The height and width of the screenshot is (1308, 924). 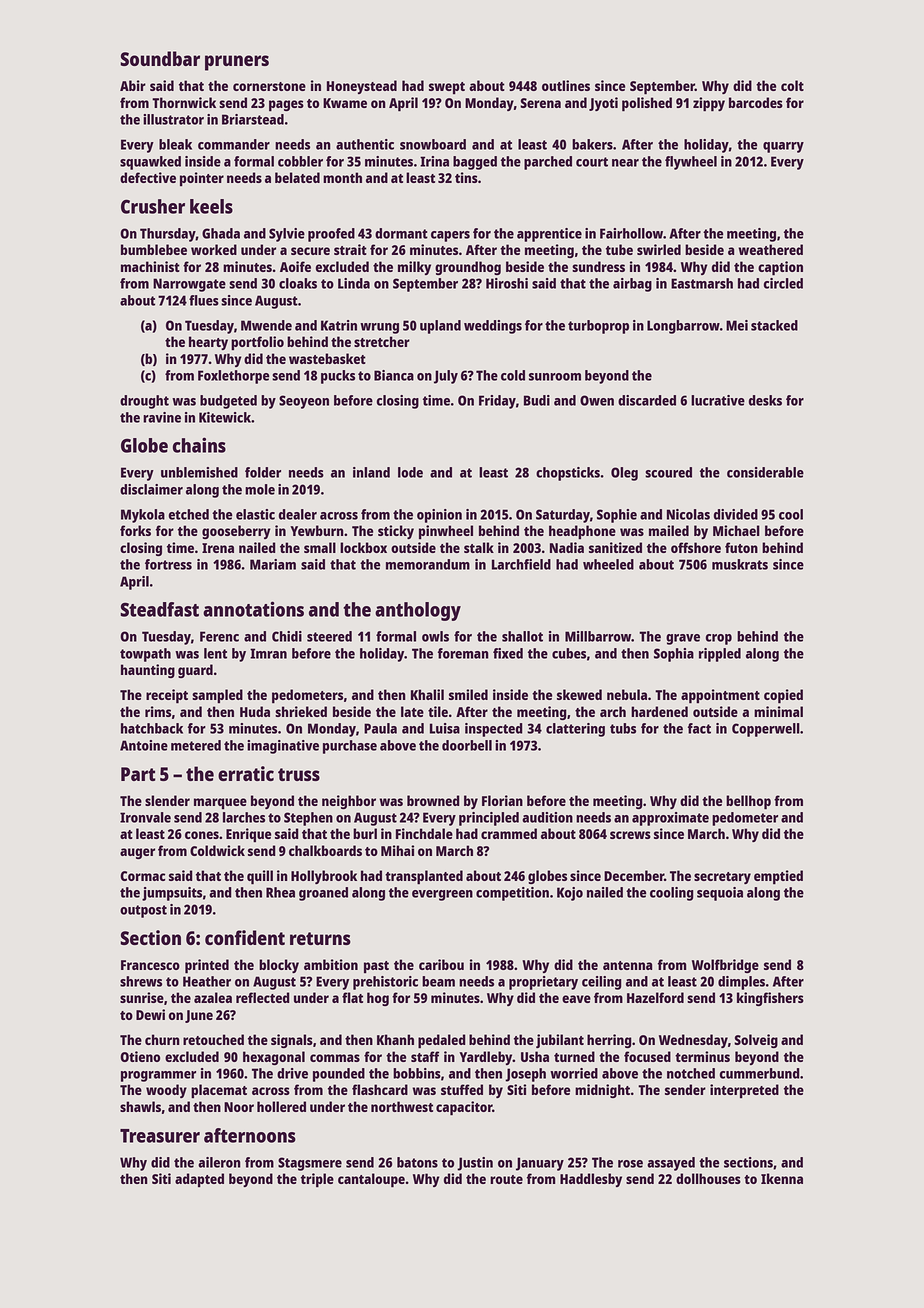 What do you see at coordinates (379, 328) in the screenshot?
I see `wrung` at bounding box center [379, 328].
